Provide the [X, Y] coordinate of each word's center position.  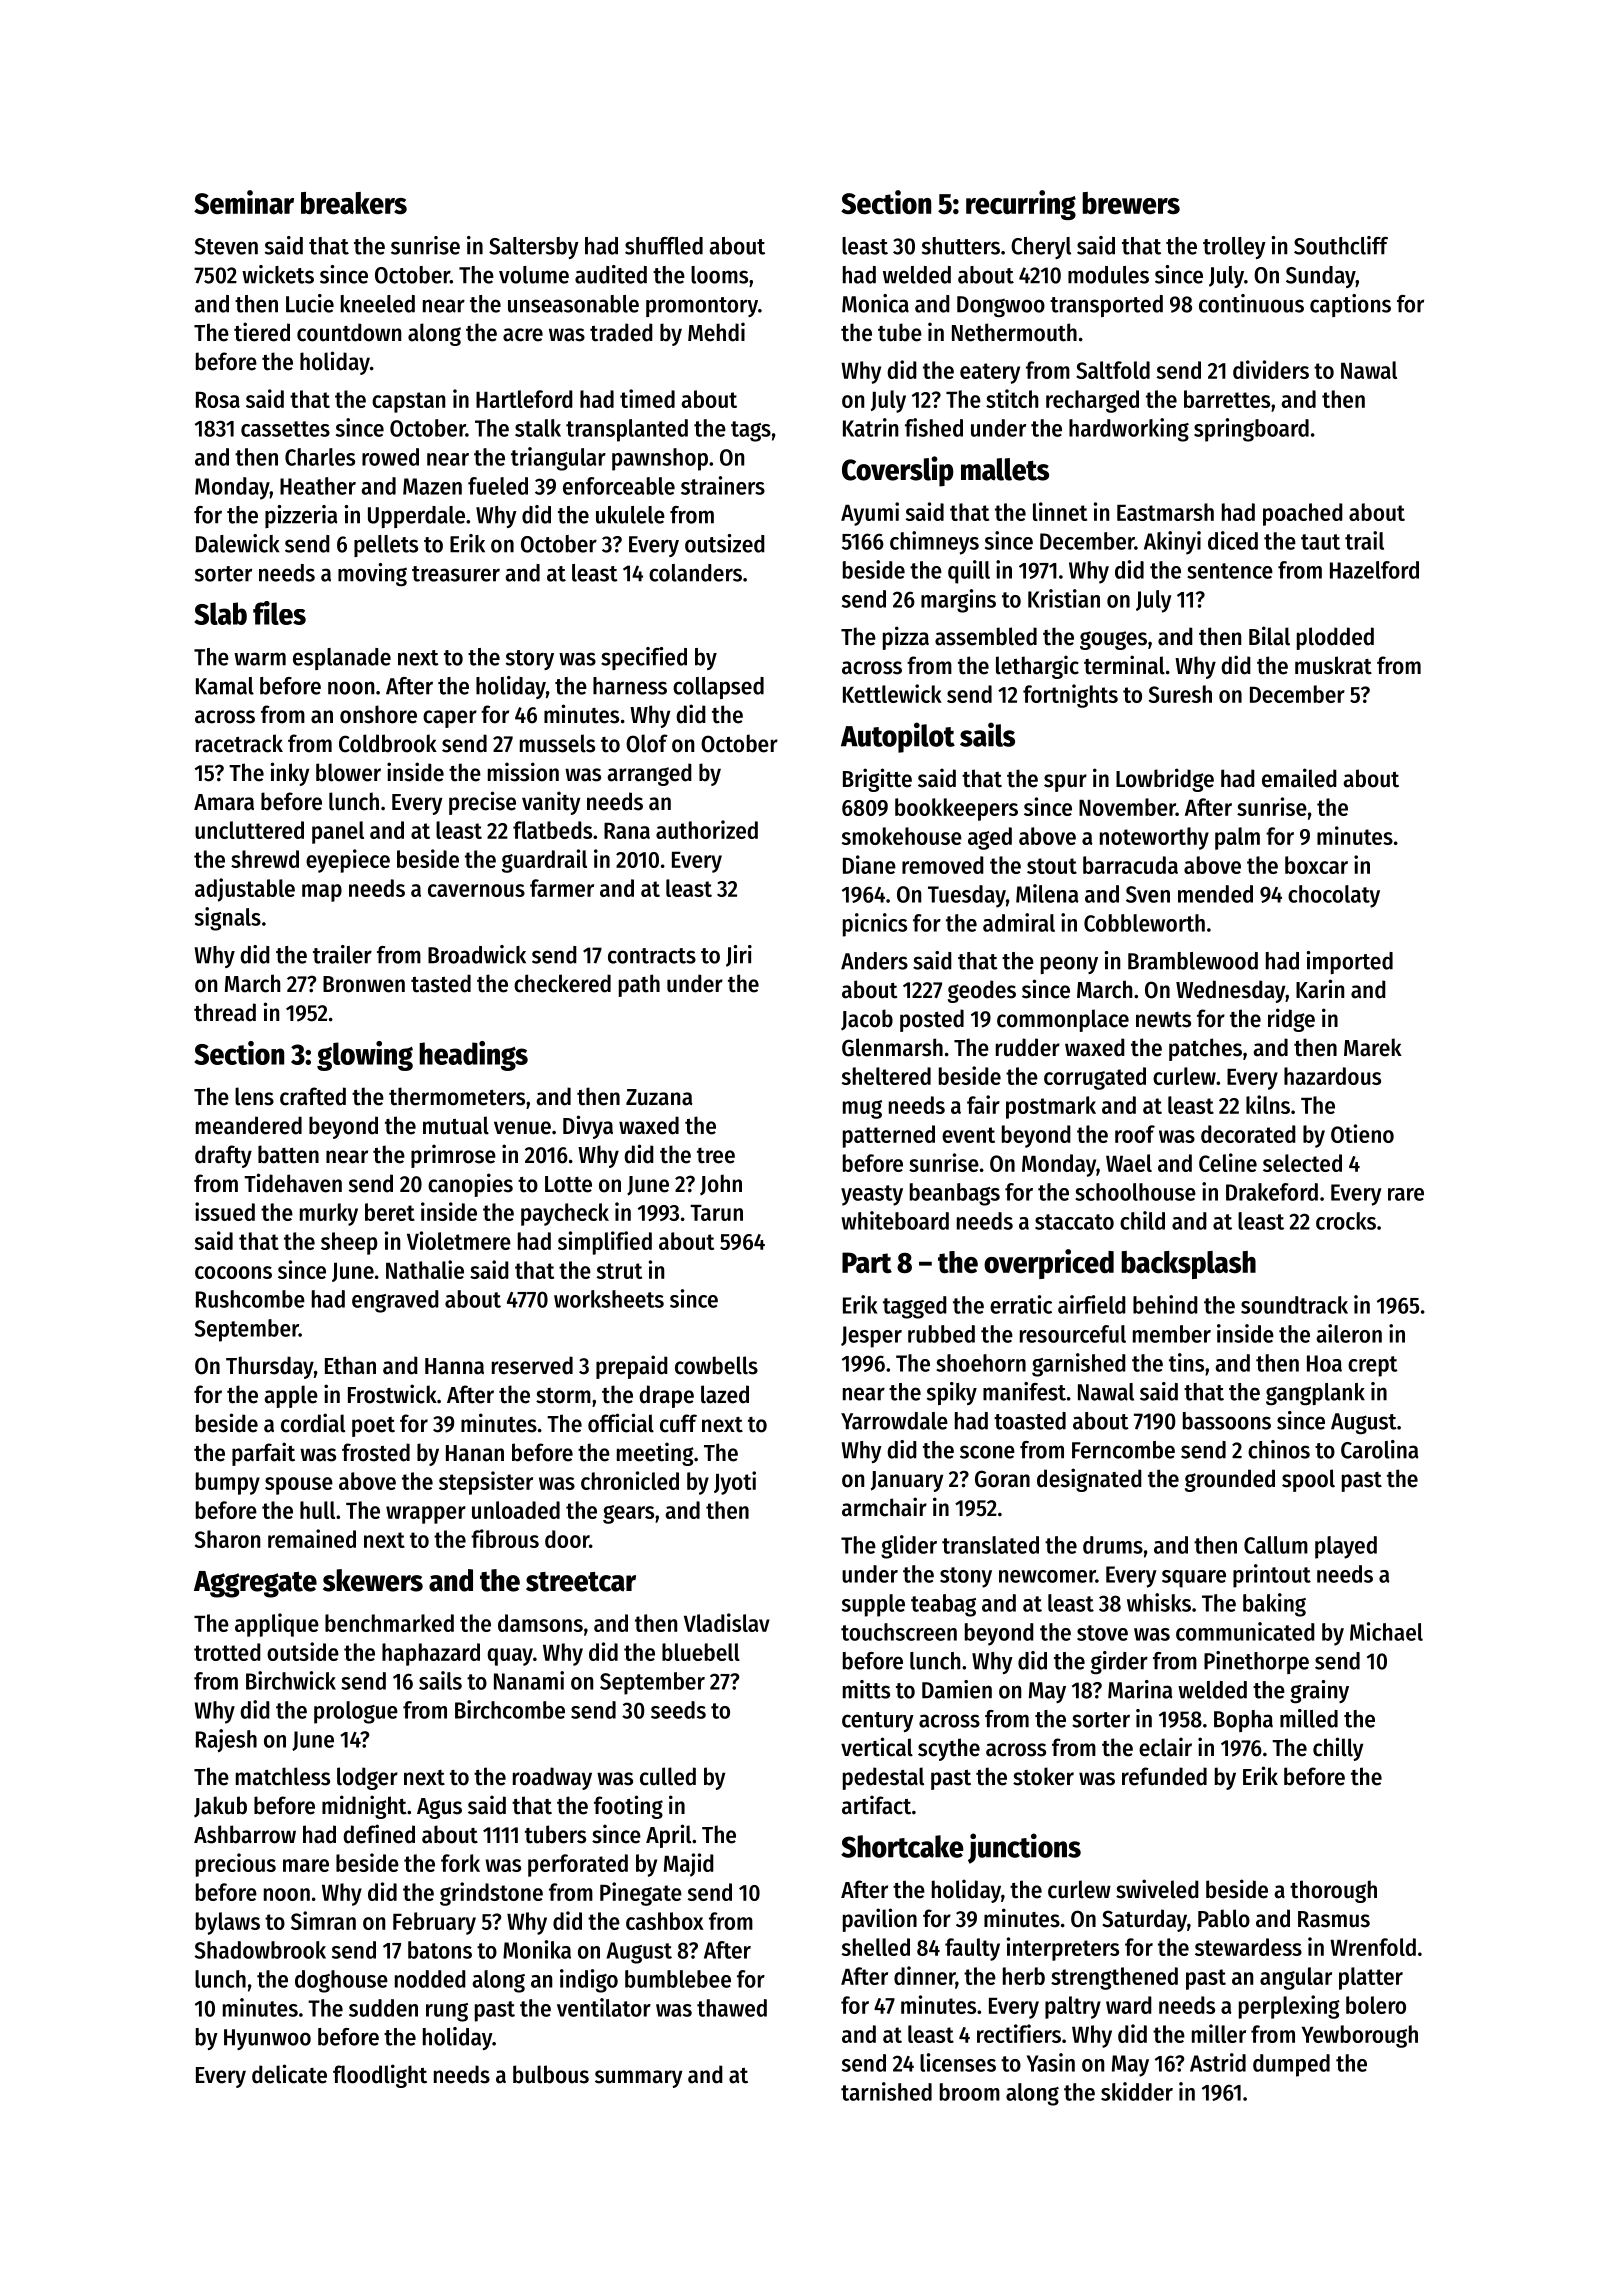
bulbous [551, 2074]
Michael [1386, 1631]
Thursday [270, 1367]
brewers [1131, 203]
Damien [957, 1689]
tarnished [886, 2091]
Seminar [244, 202]
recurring [1021, 205]
